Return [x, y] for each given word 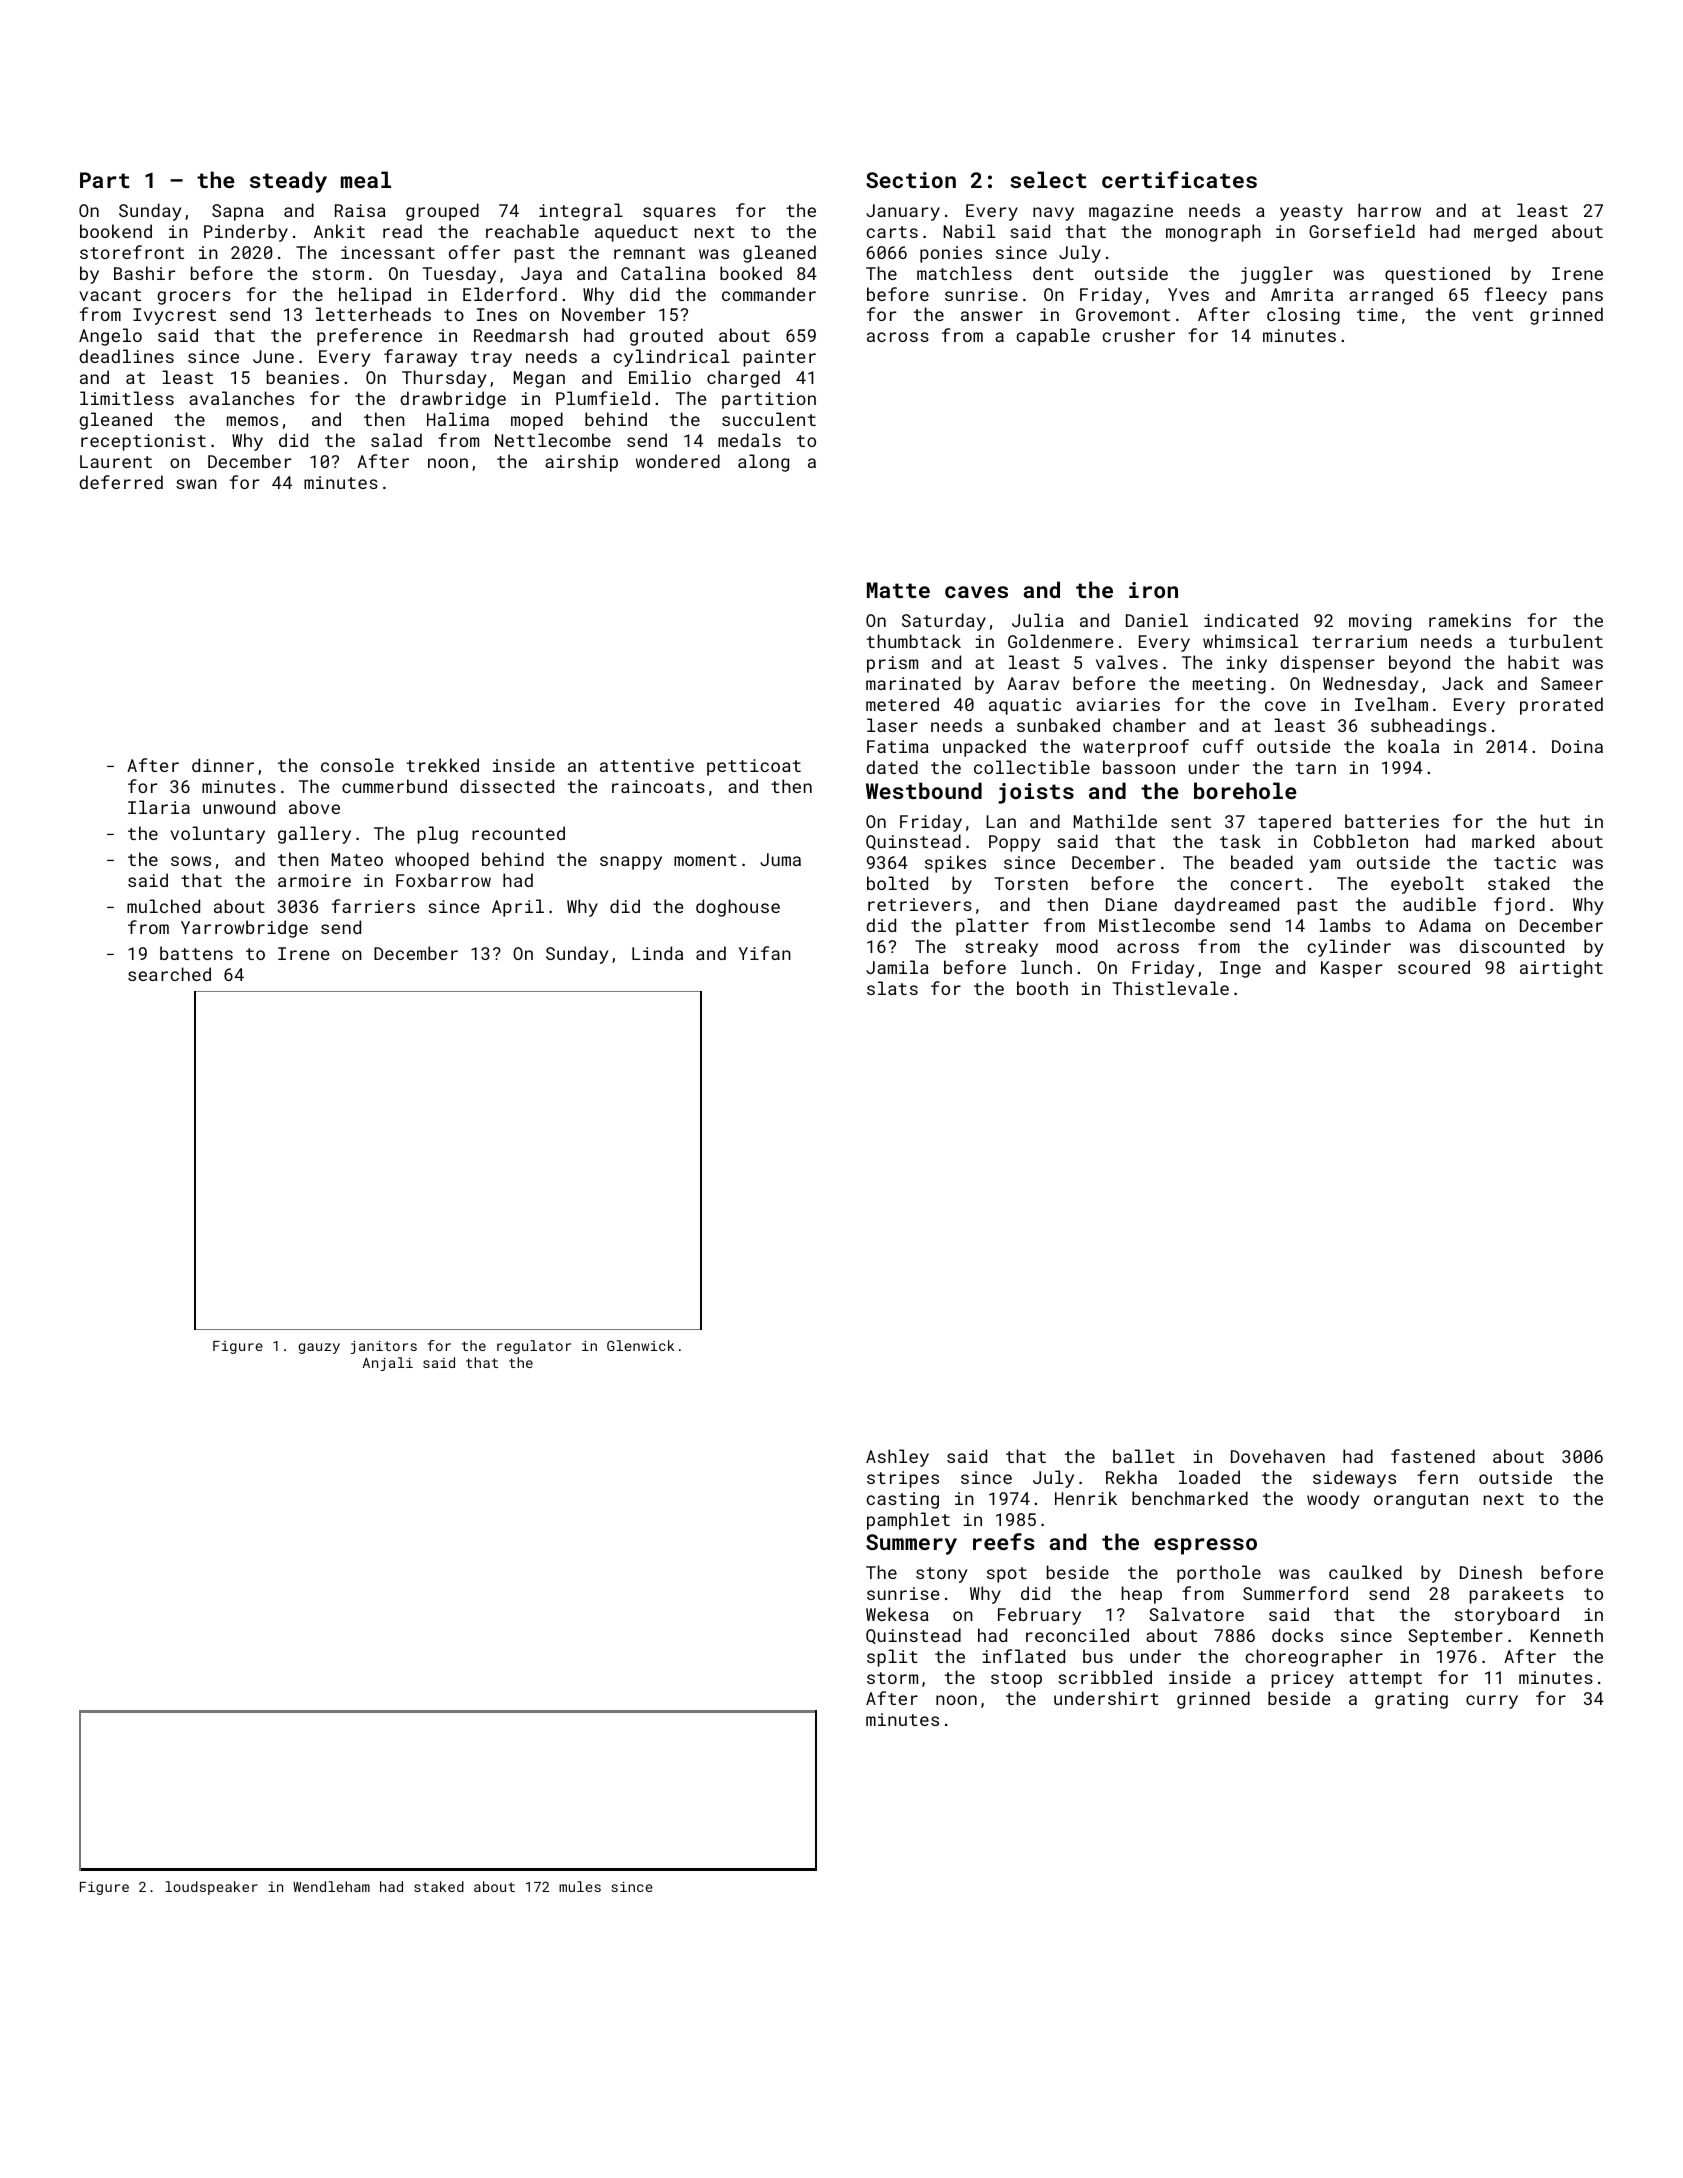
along [763, 463]
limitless [127, 398]
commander [769, 294]
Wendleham [331, 1886]
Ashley [897, 1458]
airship [581, 463]
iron [1153, 590]
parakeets [1517, 1595]
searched [169, 974]
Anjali [387, 1364]
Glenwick [641, 1345]
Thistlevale [1171, 988]
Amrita [1302, 294]
